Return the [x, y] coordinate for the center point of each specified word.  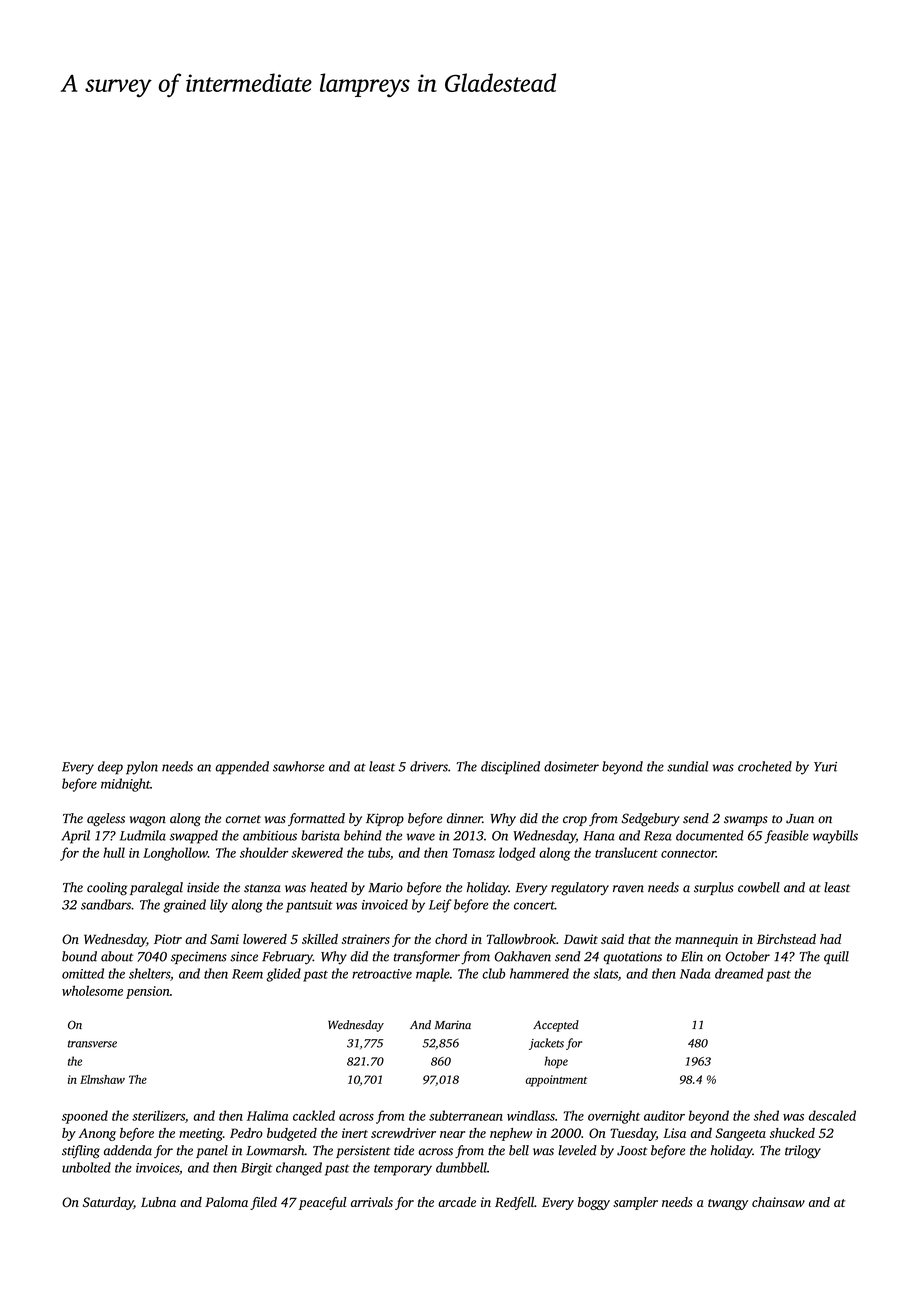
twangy [728, 1204]
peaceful [323, 1203]
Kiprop [385, 819]
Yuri [825, 767]
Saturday [108, 1203]
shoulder [264, 852]
